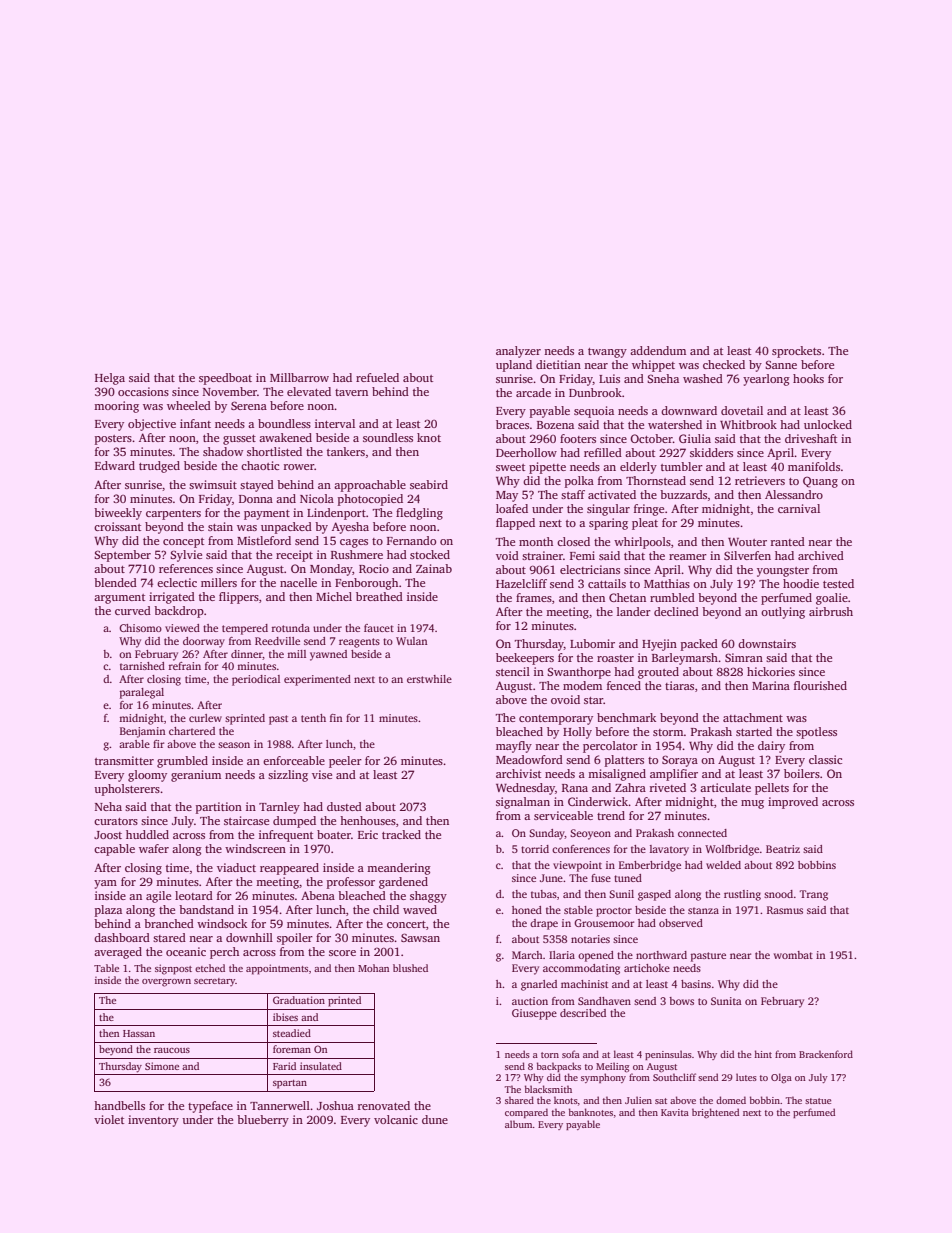 This screenshot has height=1233, width=952. I want to click on addendum, so click(658, 350).
